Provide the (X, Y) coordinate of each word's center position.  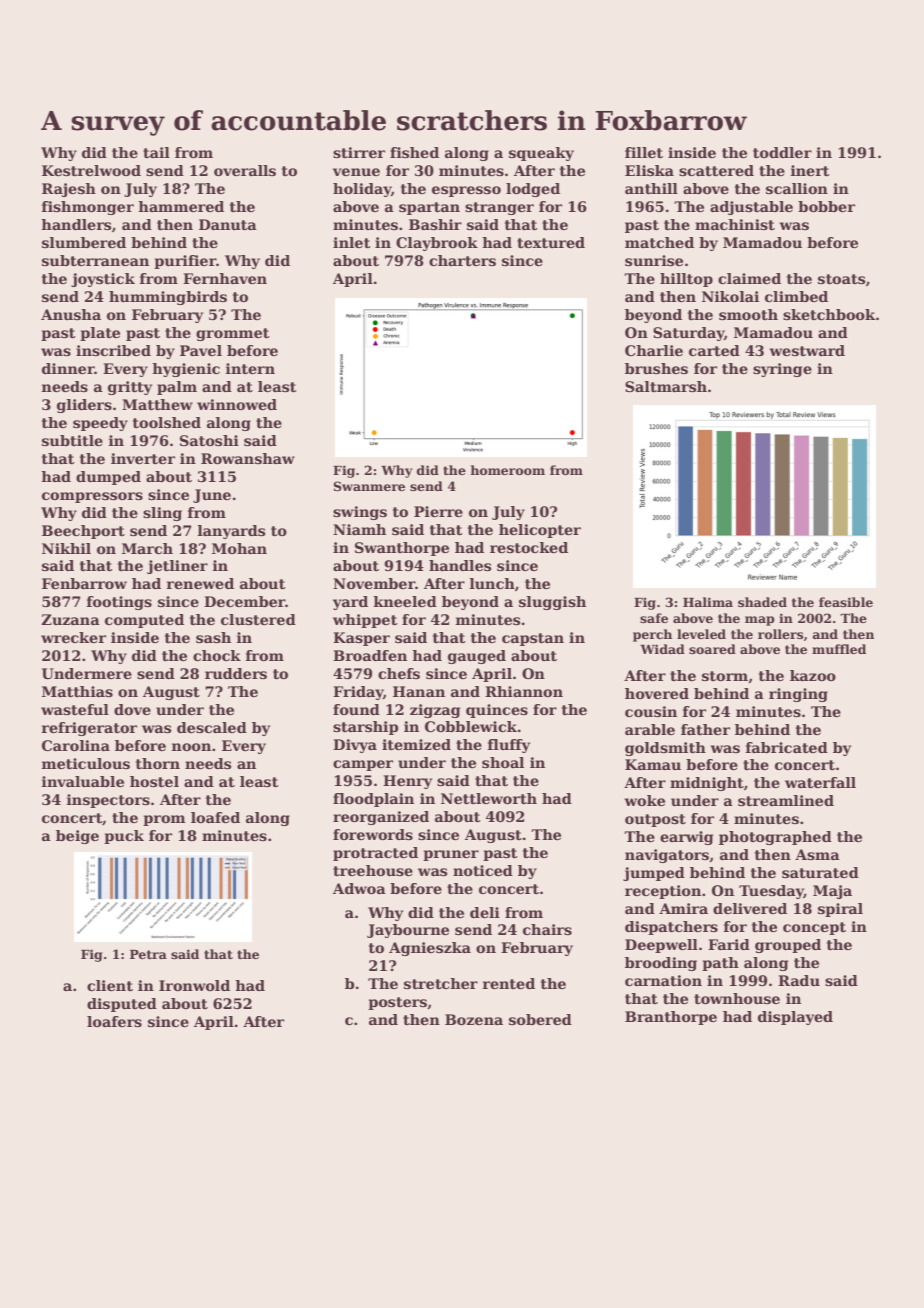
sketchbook (829, 314)
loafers (114, 1021)
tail (156, 152)
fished (414, 152)
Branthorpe (671, 1018)
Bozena (474, 1019)
